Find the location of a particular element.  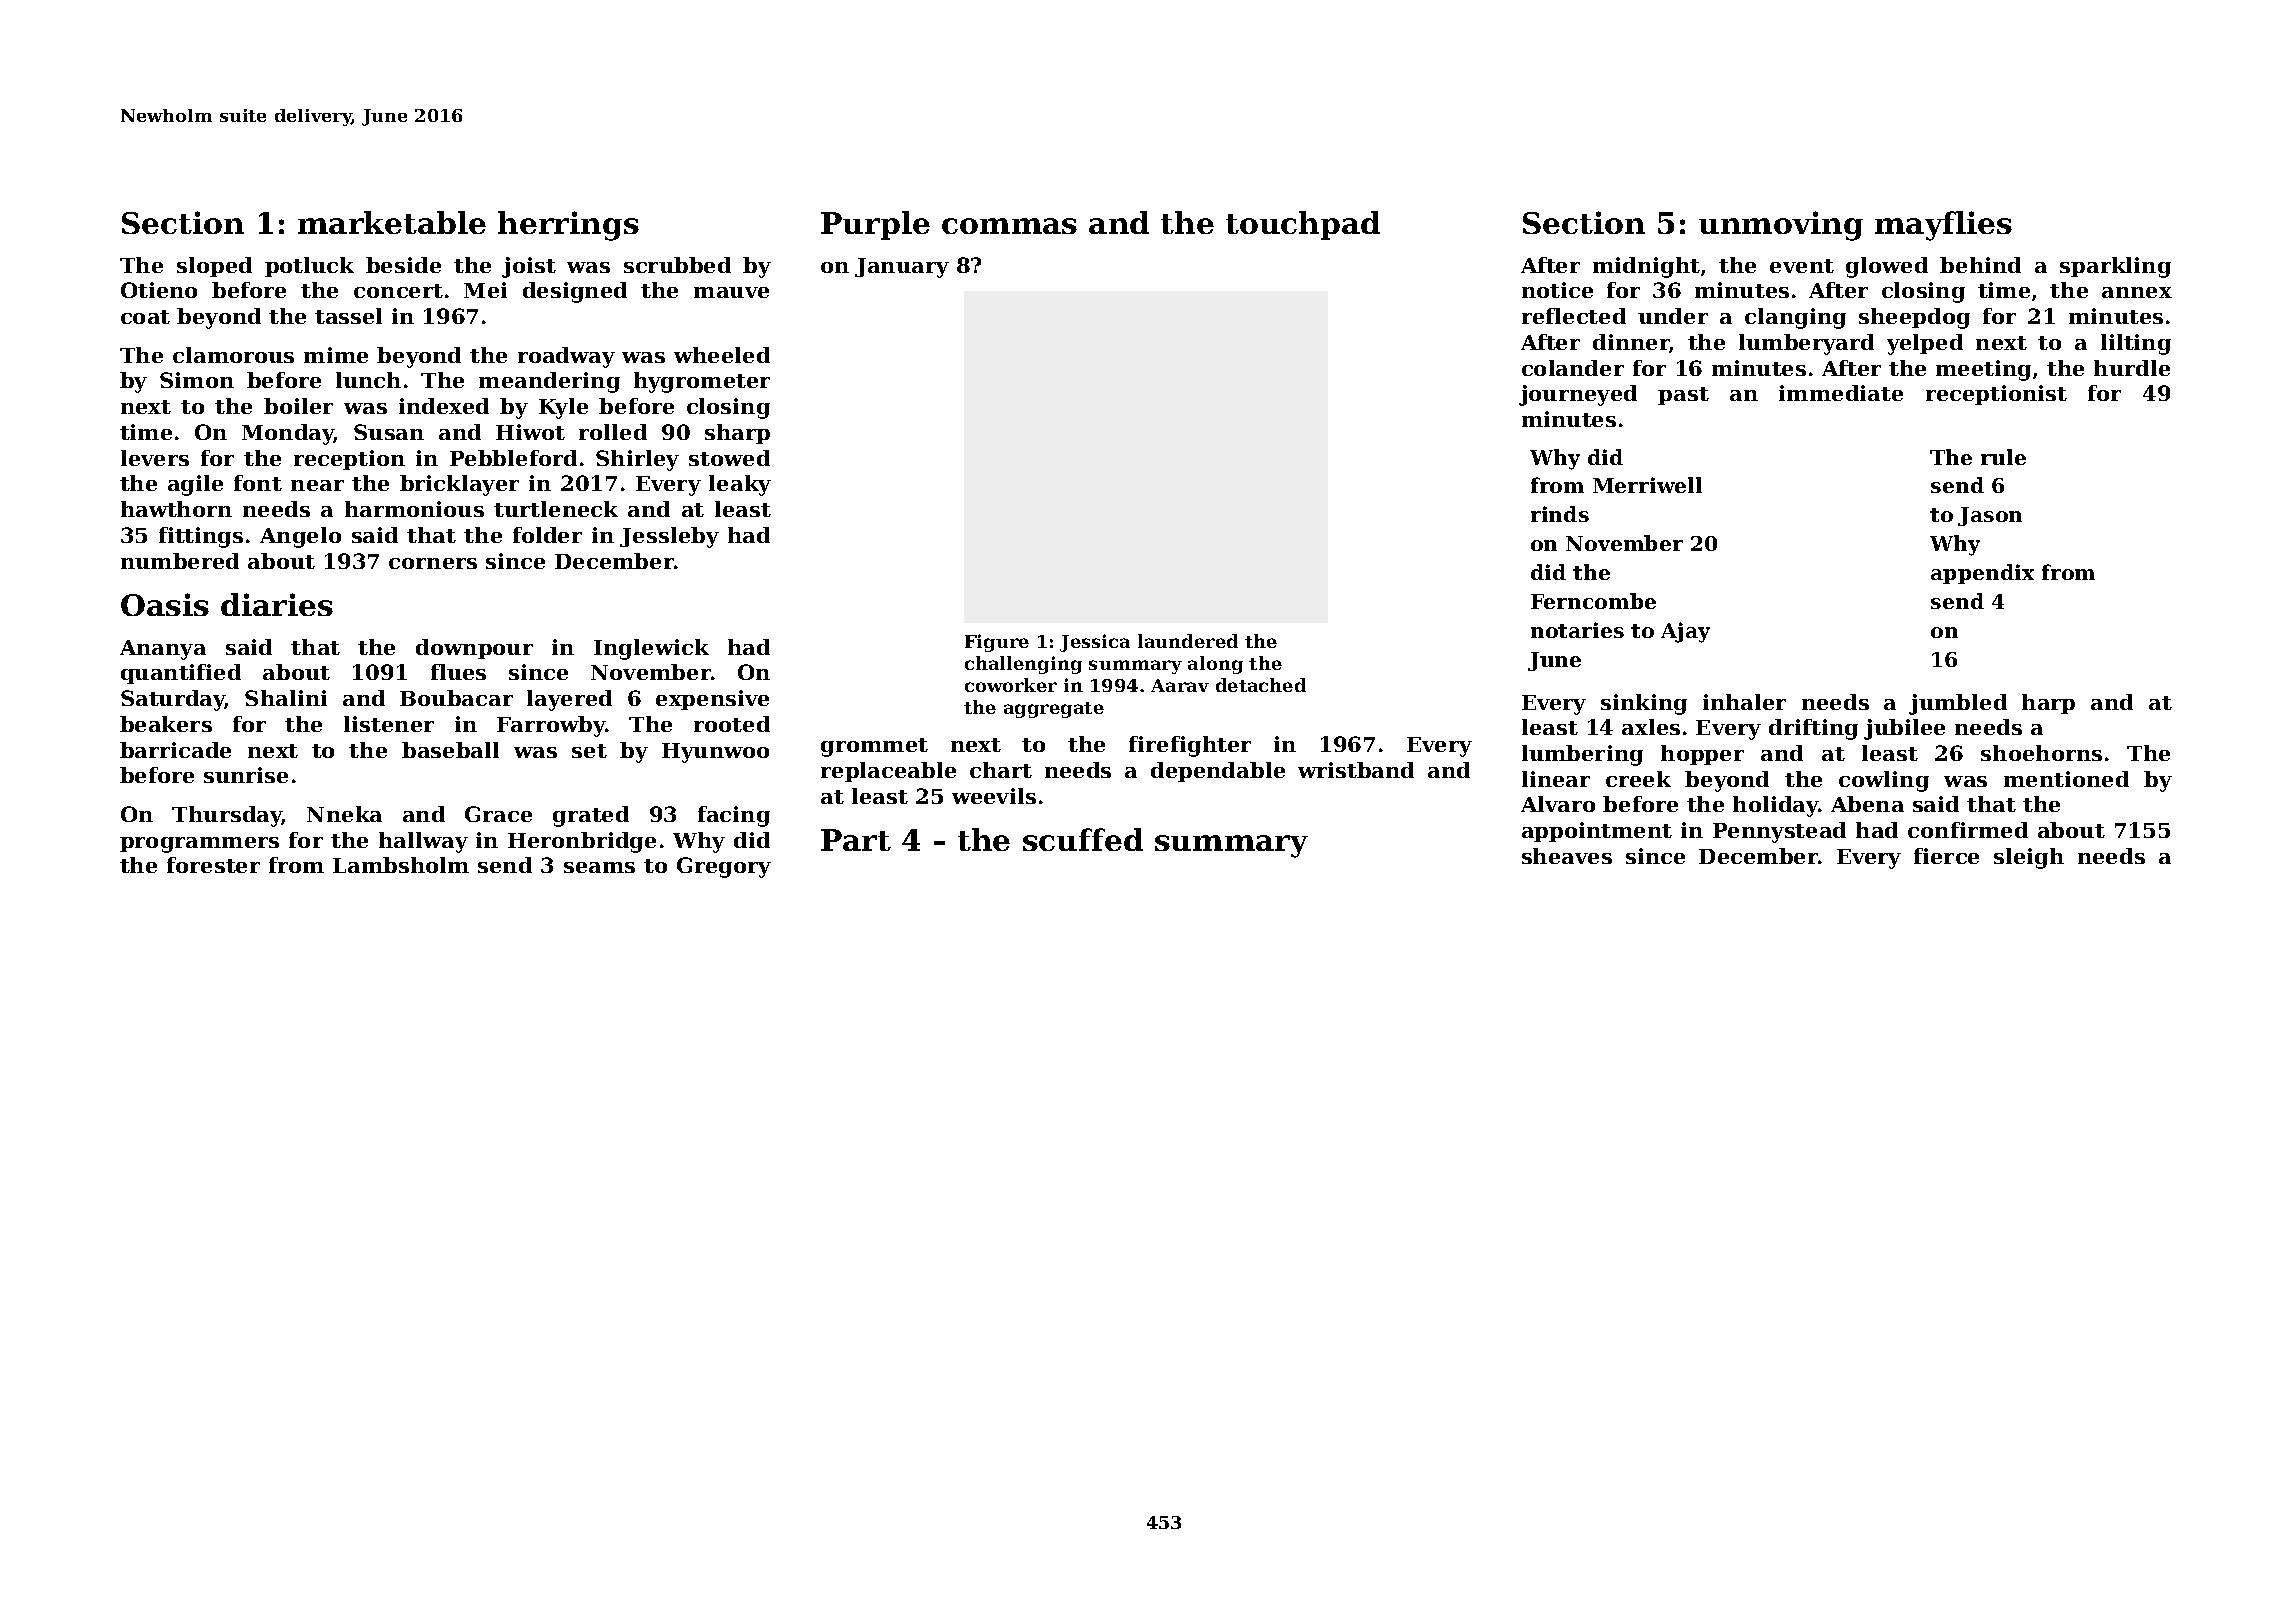

hygrometer is located at coordinates (702, 382).
